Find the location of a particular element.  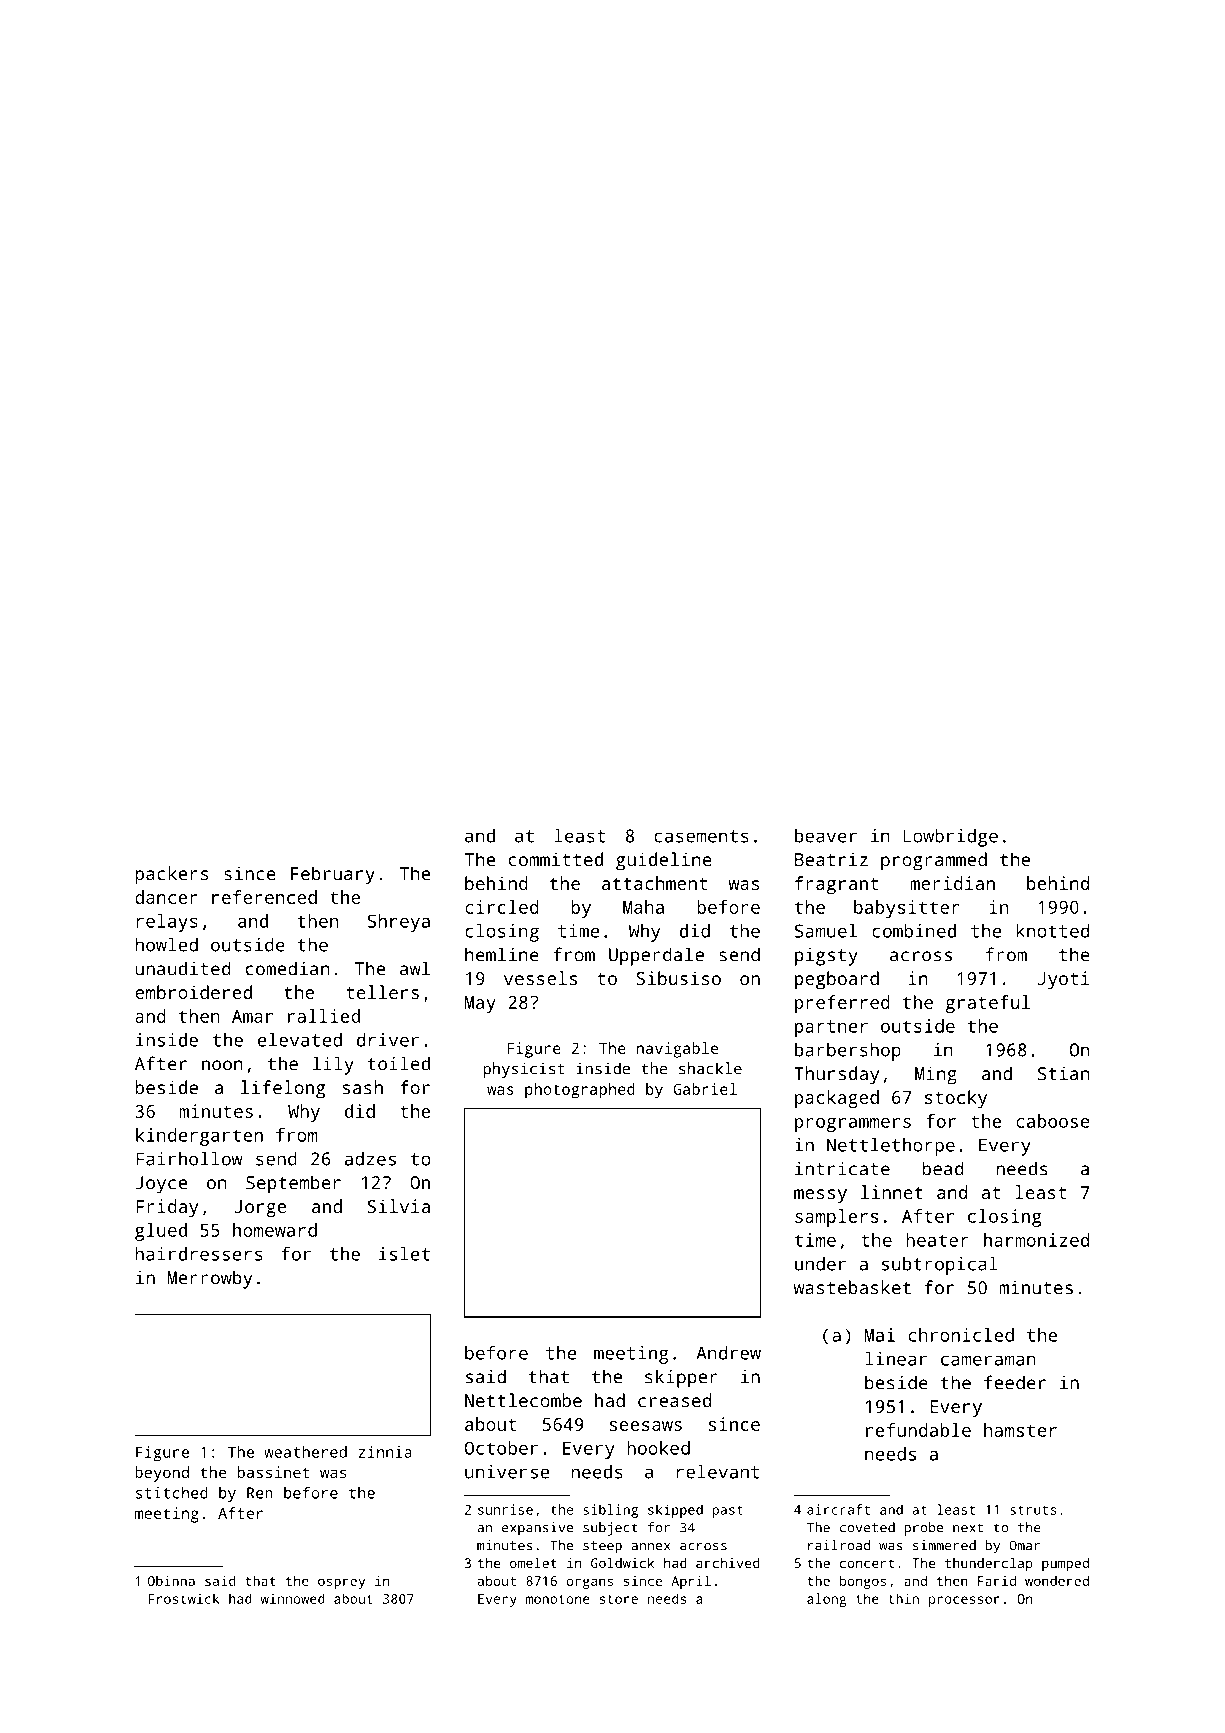

linnet is located at coordinates (892, 1192).
